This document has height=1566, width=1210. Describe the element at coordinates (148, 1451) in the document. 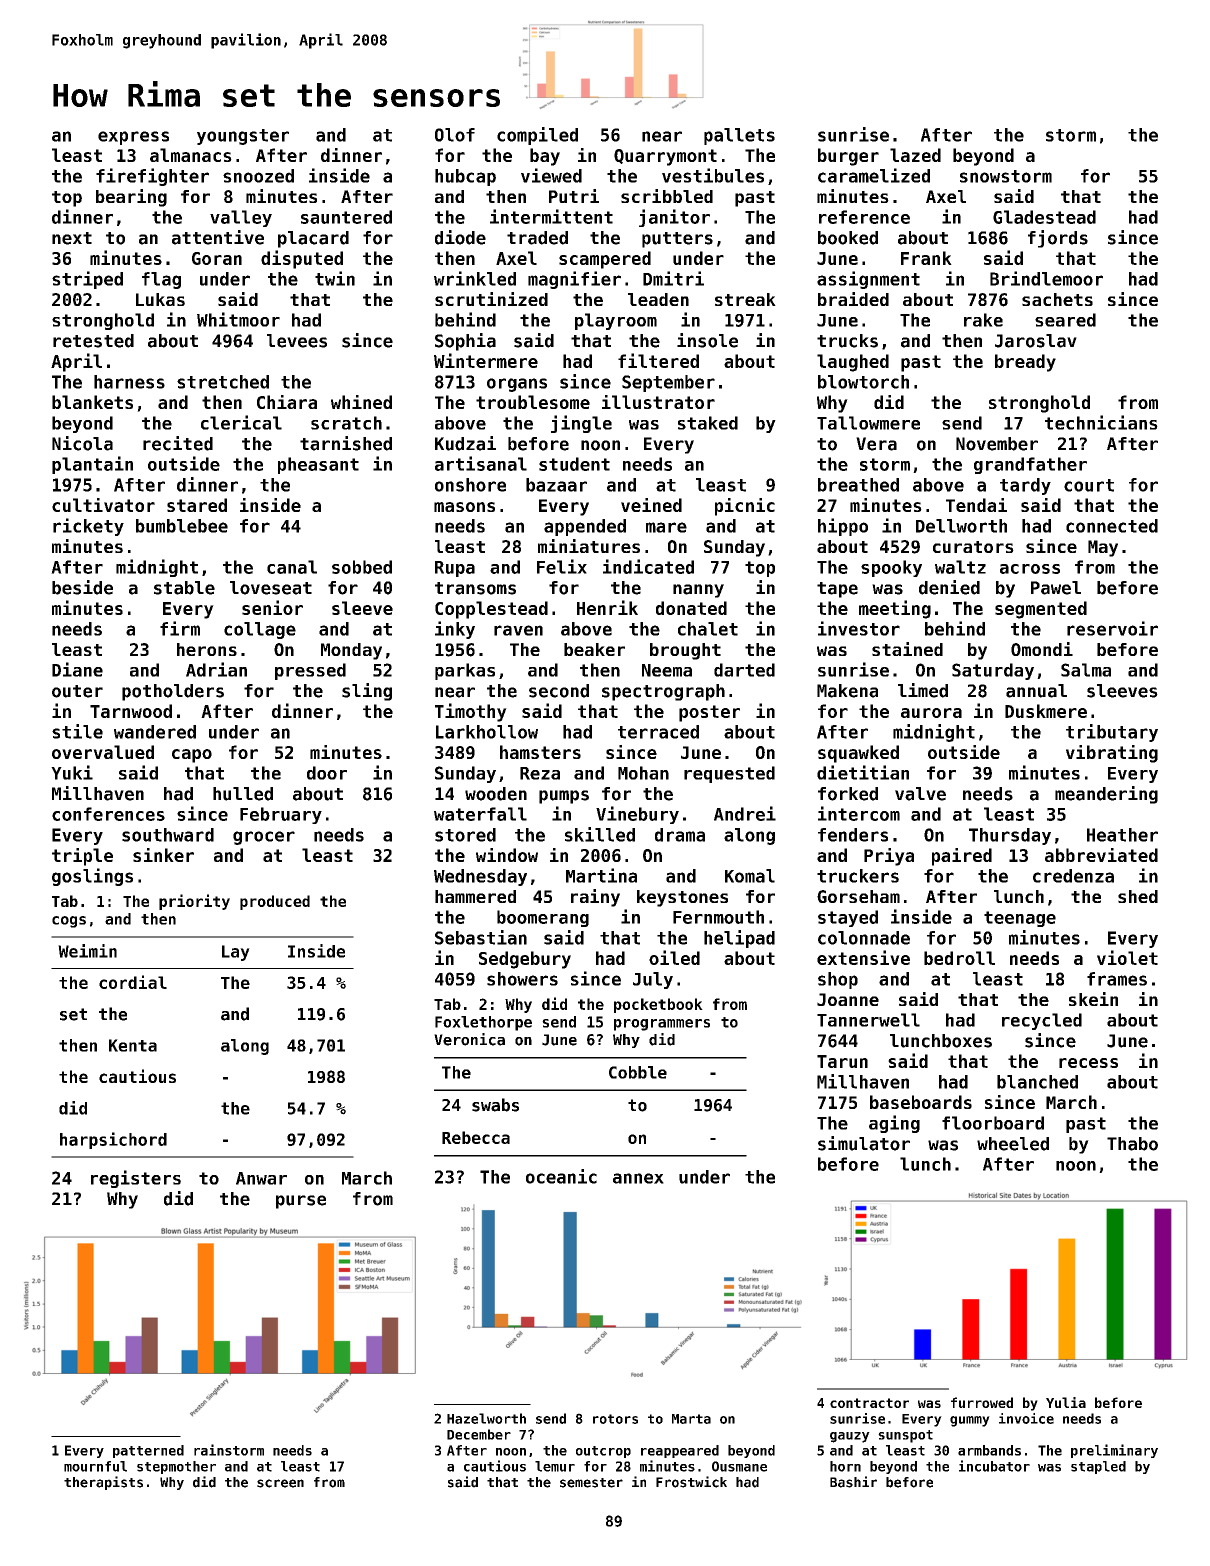

I see `patterned` at that location.
